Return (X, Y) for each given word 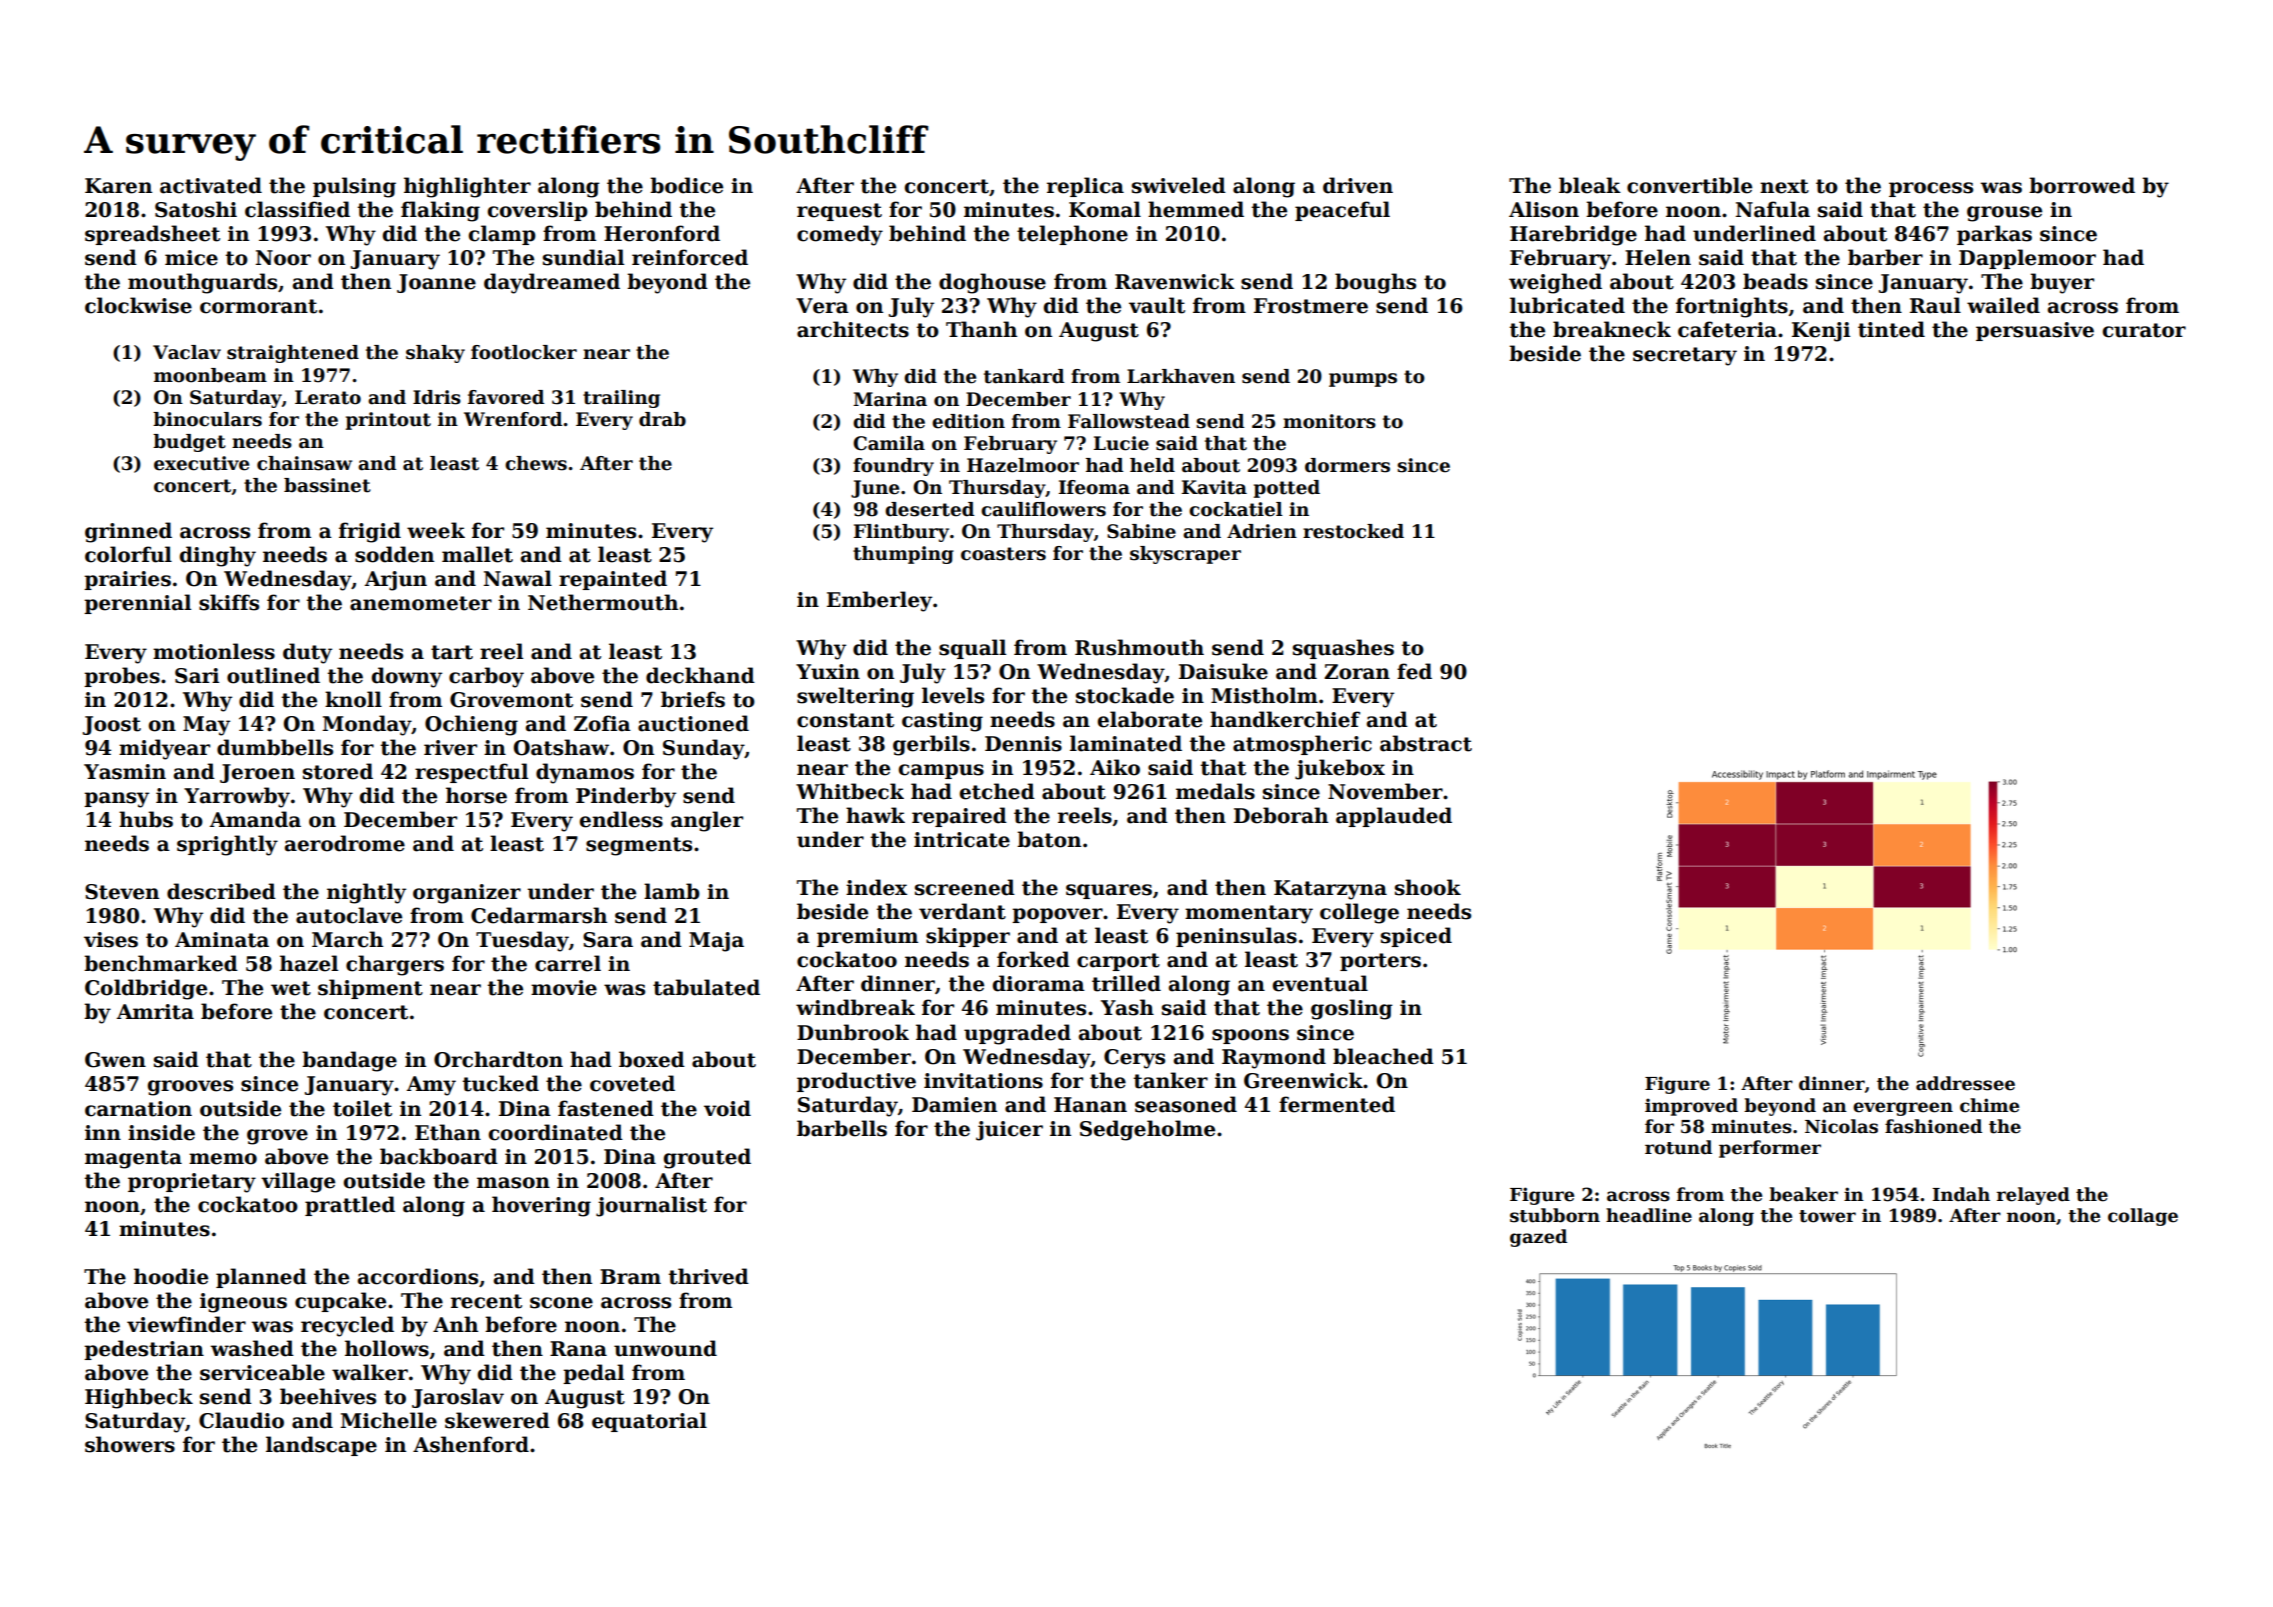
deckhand (700, 675)
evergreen (1903, 1109)
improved (1691, 1107)
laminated (1126, 743)
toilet (362, 1108)
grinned (128, 532)
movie (564, 988)
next (1784, 186)
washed (252, 1348)
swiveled (1179, 185)
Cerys (1134, 1059)
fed (1414, 671)
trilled (1126, 983)
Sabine (1141, 531)
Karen (118, 186)
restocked (1353, 531)
